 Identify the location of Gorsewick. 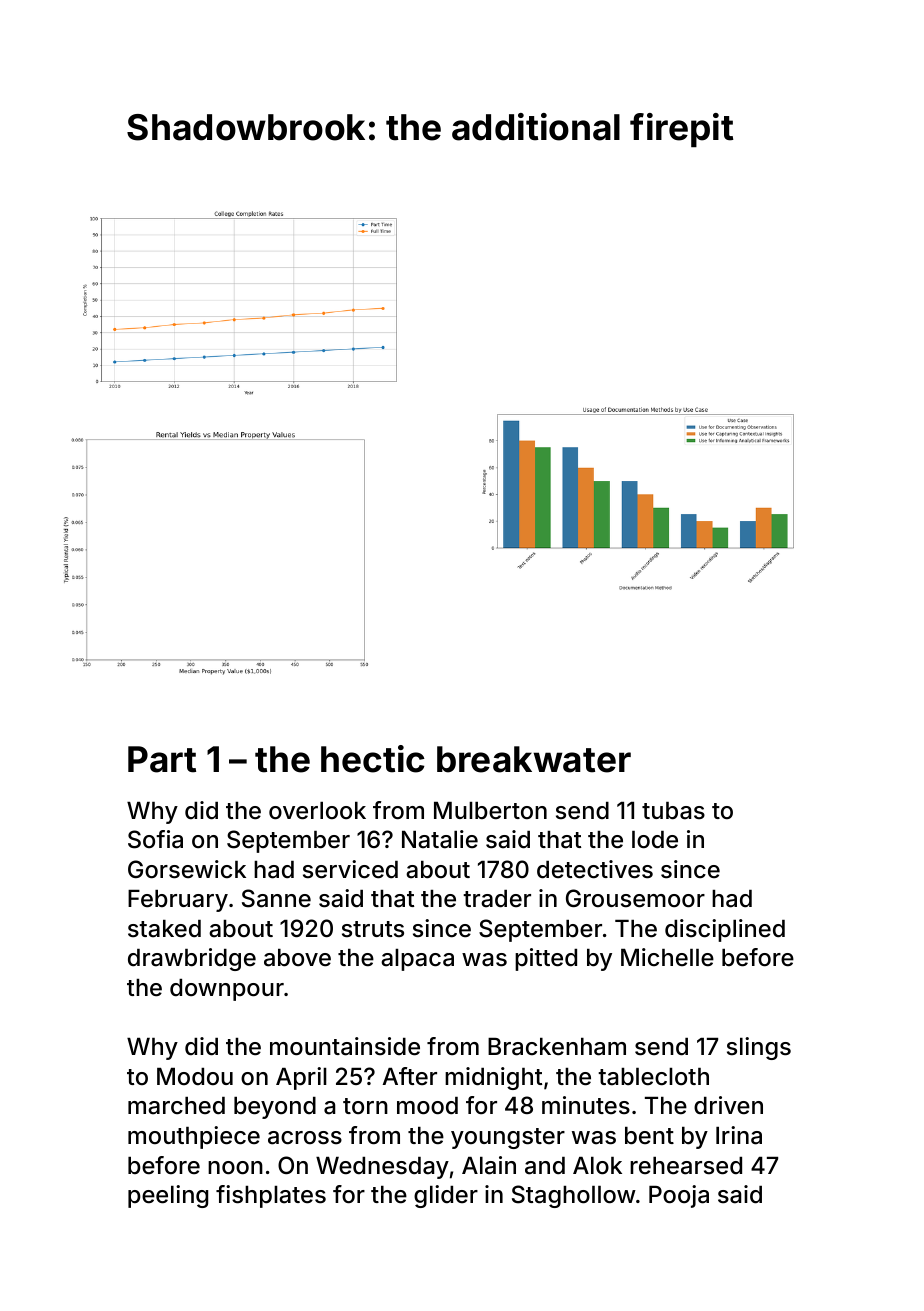
(187, 869).
